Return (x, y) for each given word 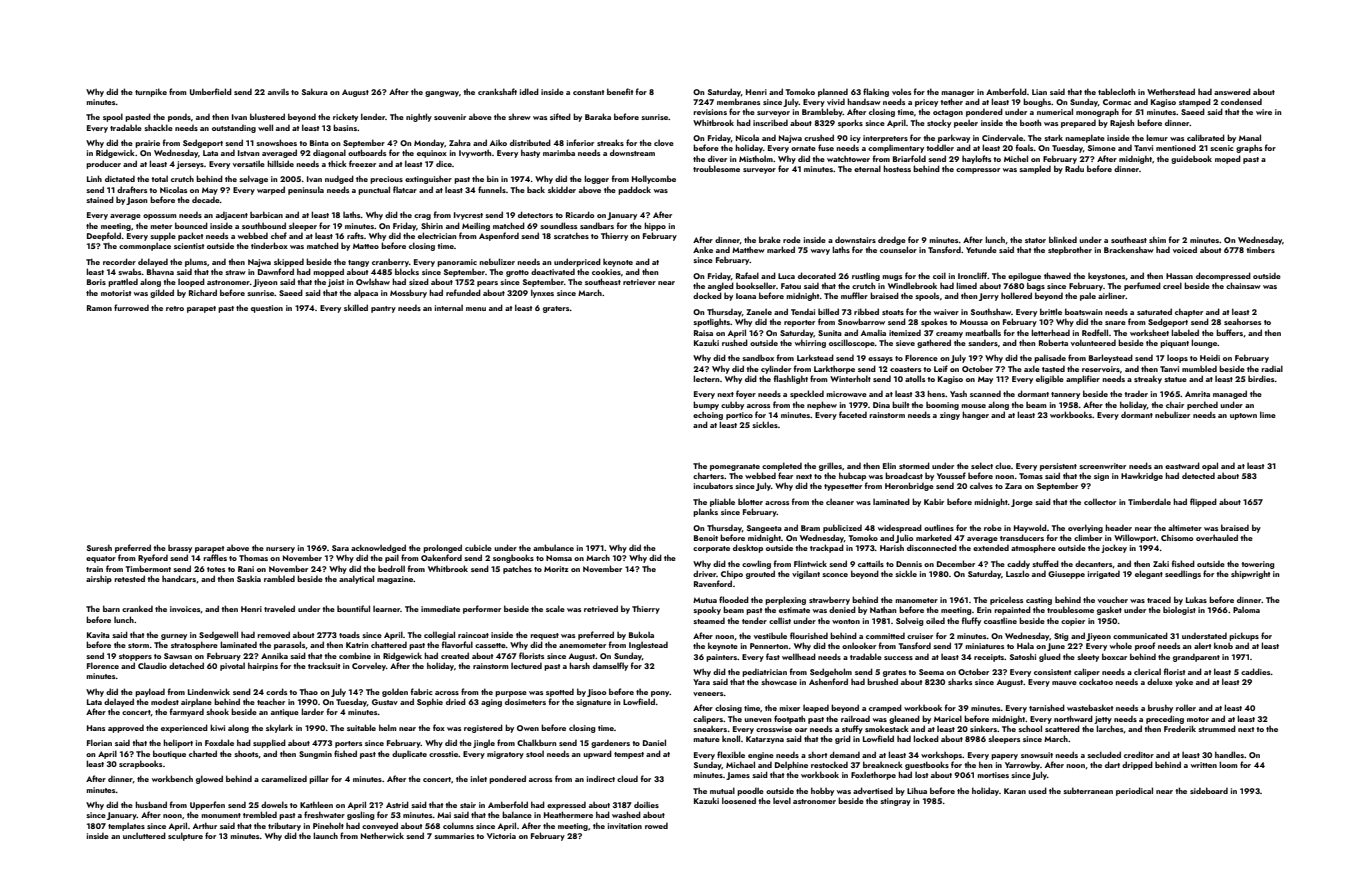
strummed (1217, 728)
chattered (389, 644)
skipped (289, 262)
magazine (395, 580)
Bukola (641, 634)
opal (1210, 466)
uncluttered (144, 835)
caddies (1256, 671)
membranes (738, 101)
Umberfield (211, 91)
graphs (1249, 148)
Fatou (791, 286)
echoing (708, 415)
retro (175, 308)
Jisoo (596, 693)
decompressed (1223, 276)
